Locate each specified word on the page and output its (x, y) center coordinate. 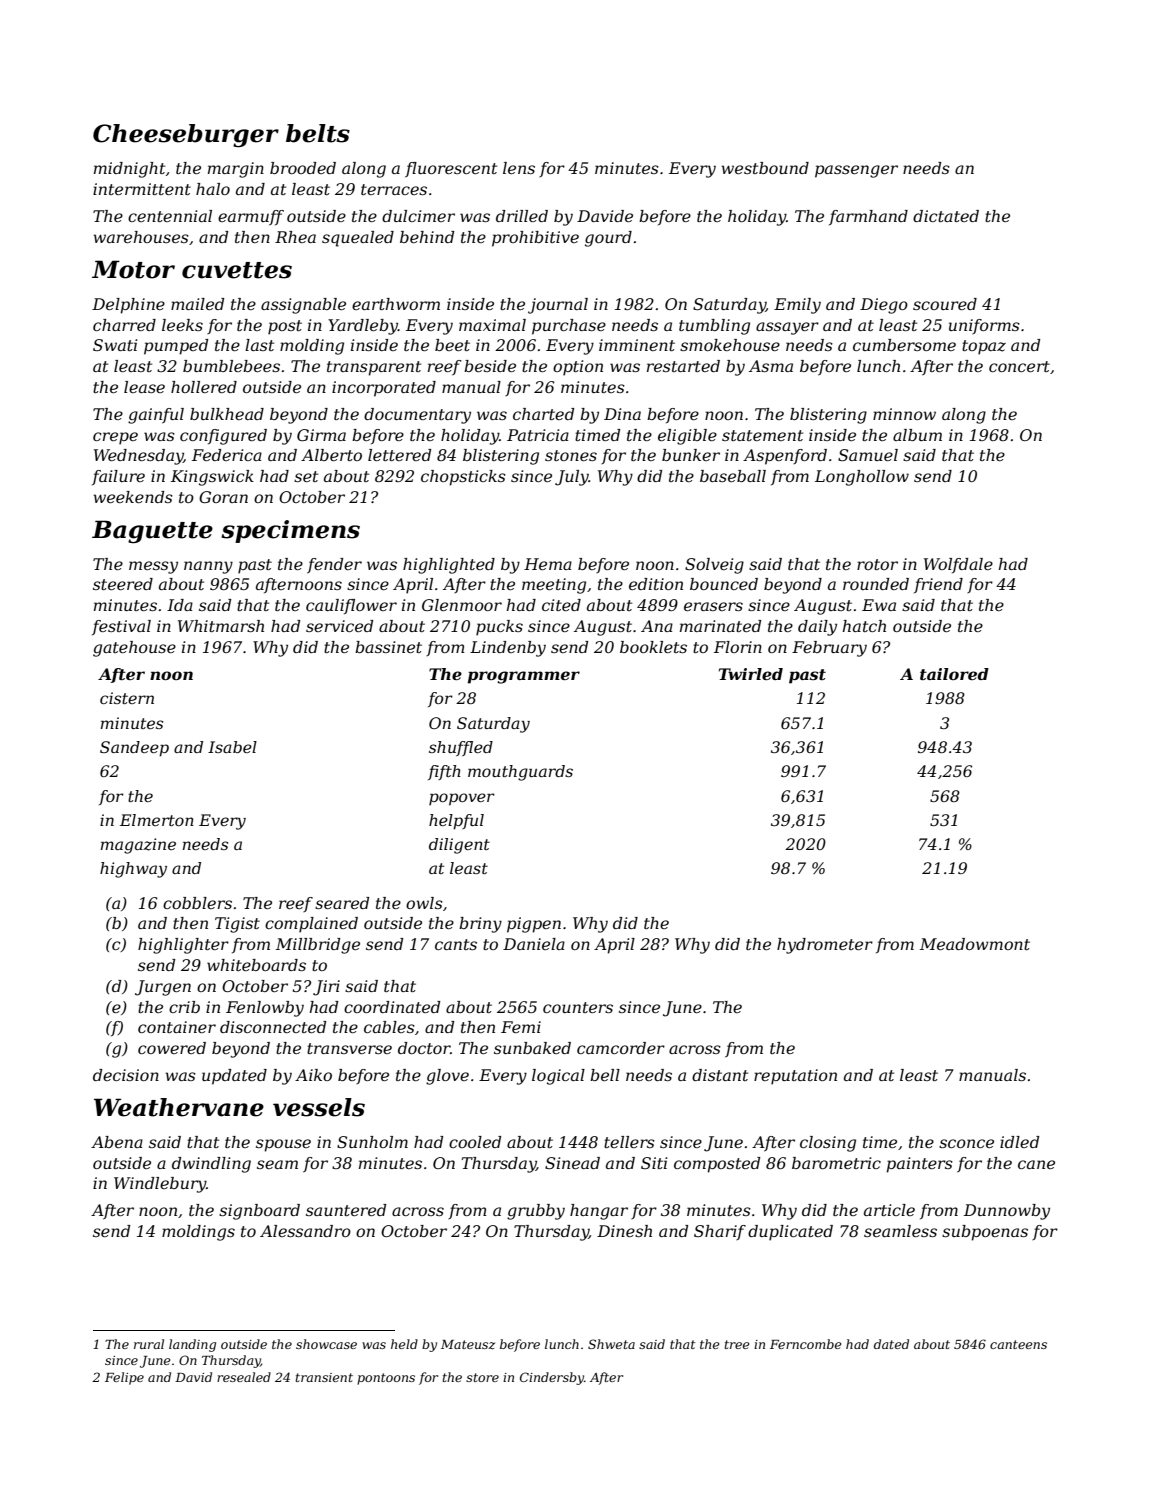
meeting (554, 586)
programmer (524, 677)
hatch (864, 626)
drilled (522, 216)
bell (605, 1075)
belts (318, 133)
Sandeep (134, 749)
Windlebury (160, 1185)
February (829, 649)
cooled (475, 1142)
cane (1036, 1164)
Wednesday (138, 457)
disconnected (273, 1027)
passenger (856, 171)
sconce (966, 1143)
